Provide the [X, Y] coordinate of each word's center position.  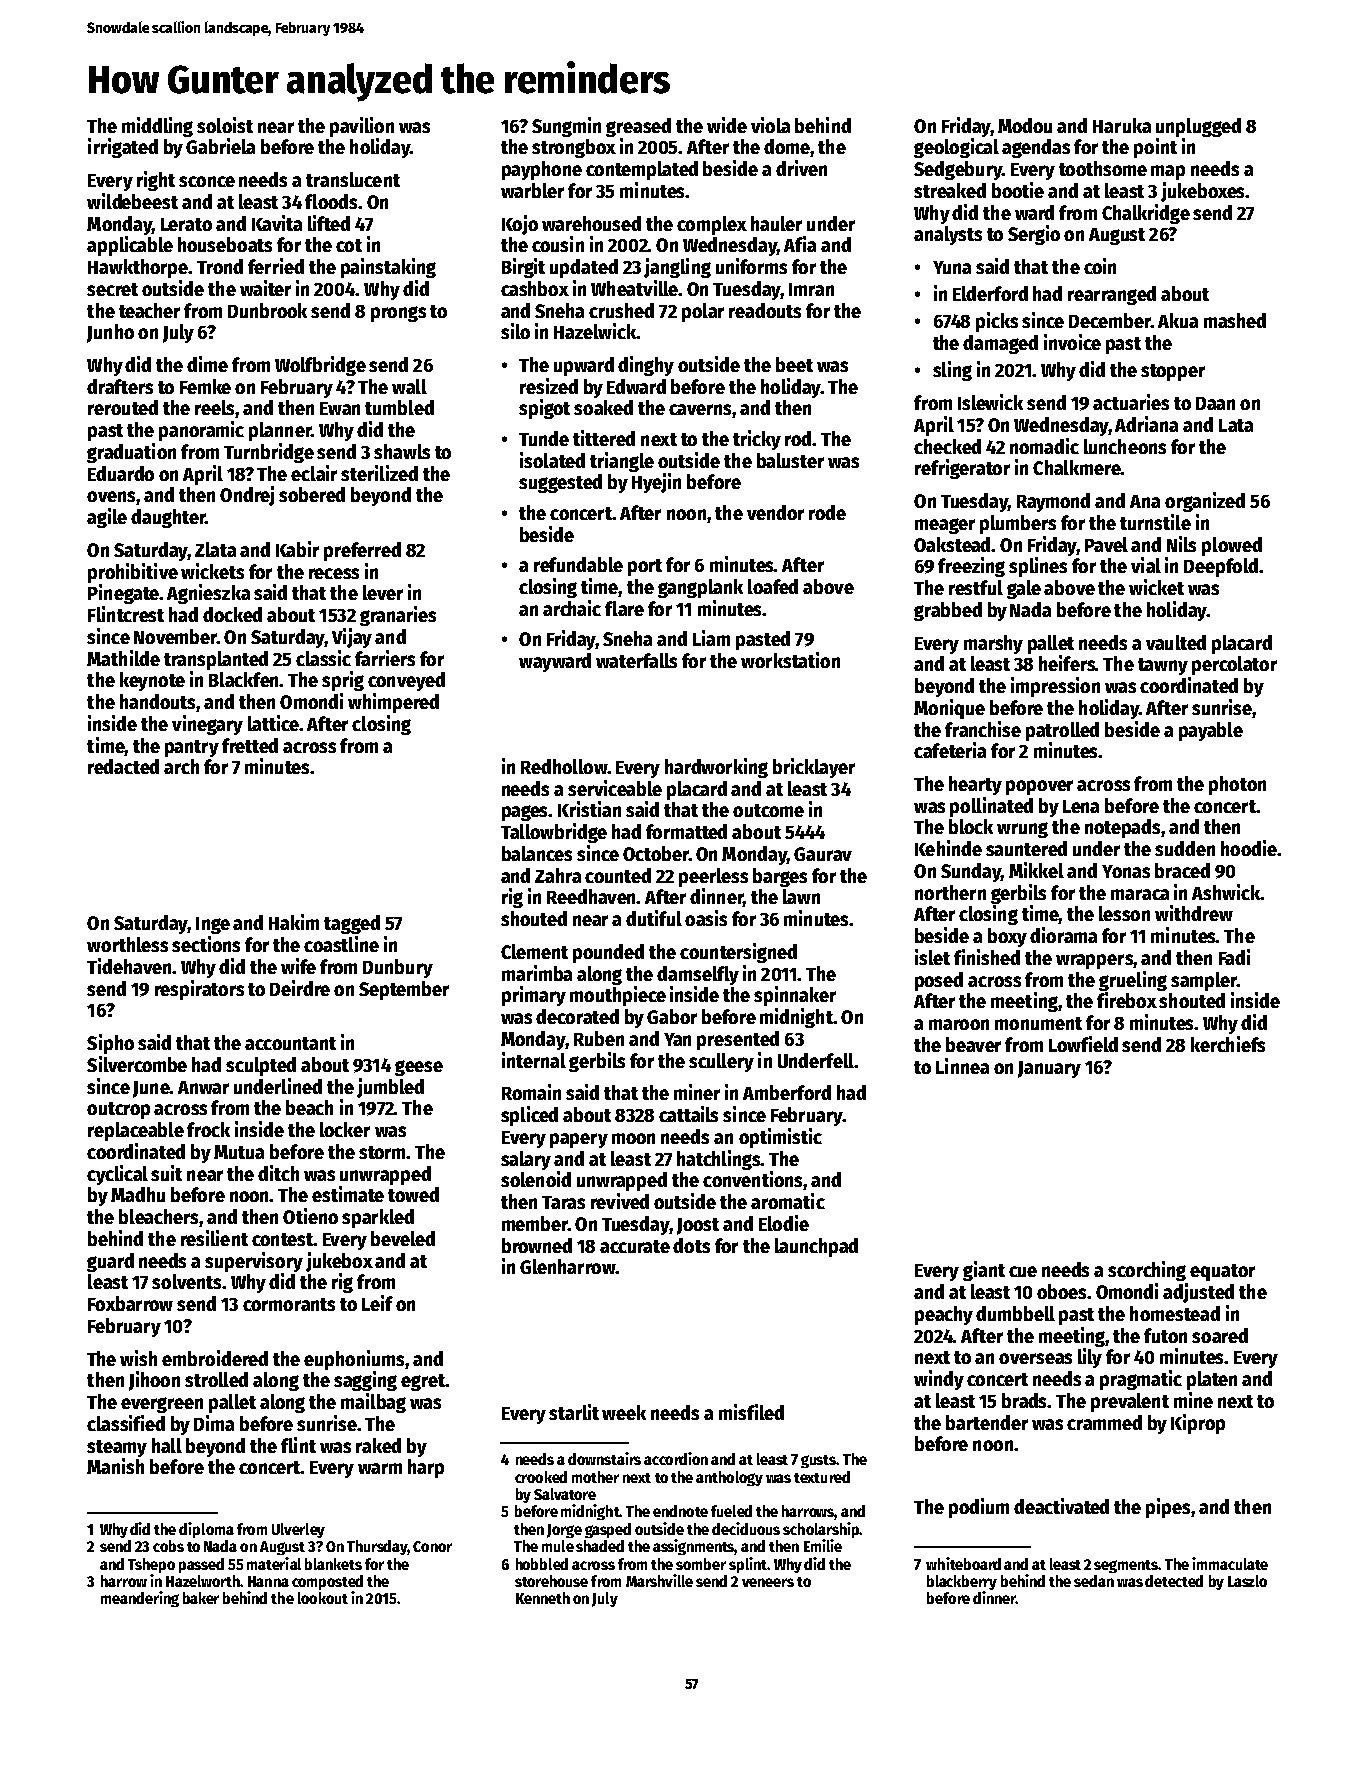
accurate [635, 1246]
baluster [790, 460]
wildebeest [132, 201]
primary [534, 996]
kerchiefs [1228, 1044]
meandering [140, 1599]
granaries [398, 616]
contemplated [642, 170]
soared [1220, 1335]
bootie [1018, 190]
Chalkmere [1077, 467]
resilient [214, 1238]
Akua [1178, 320]
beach [309, 1107]
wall [409, 386]
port [645, 567]
